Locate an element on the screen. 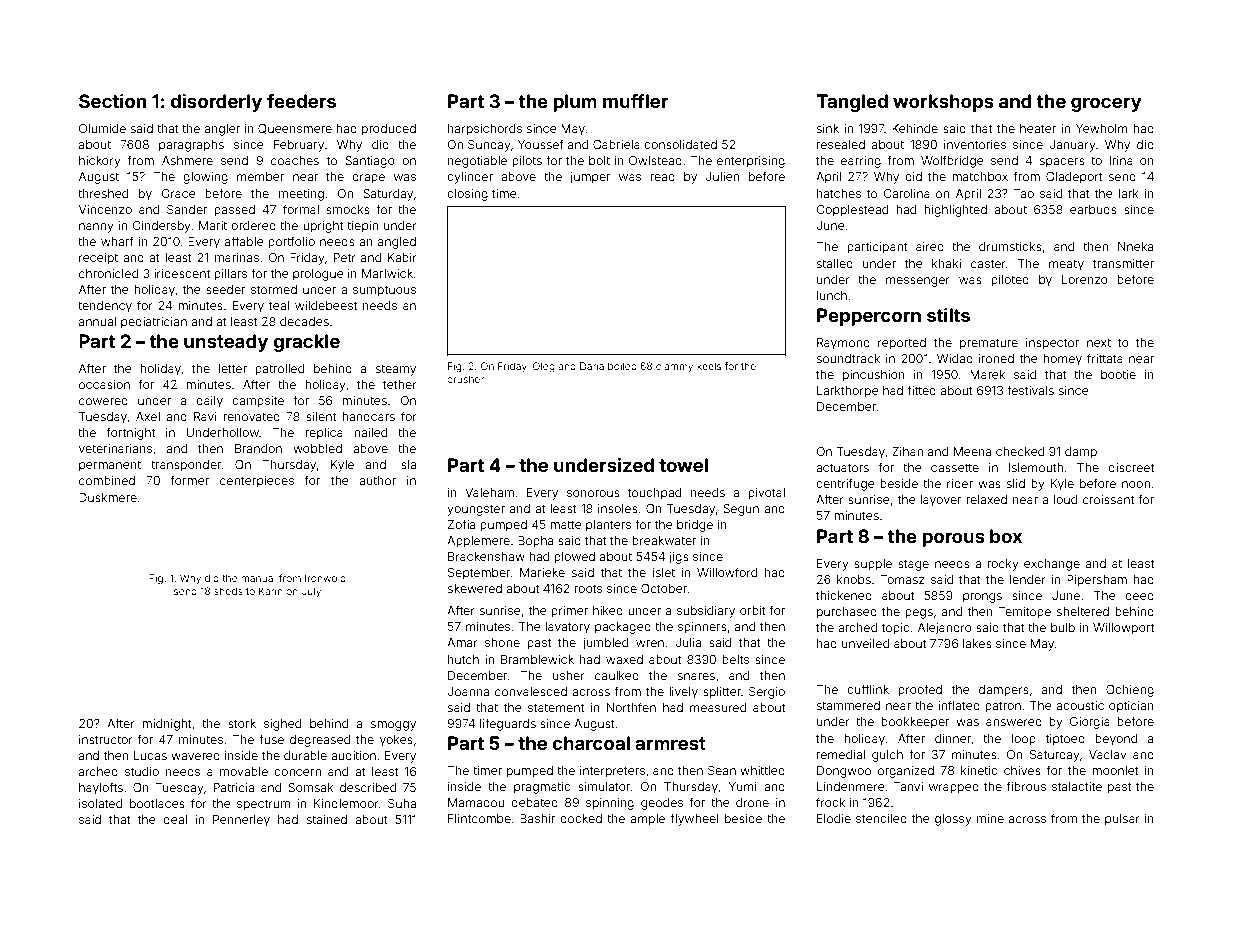 The height and width of the screenshot is (952, 1233). workshops is located at coordinates (943, 103).
